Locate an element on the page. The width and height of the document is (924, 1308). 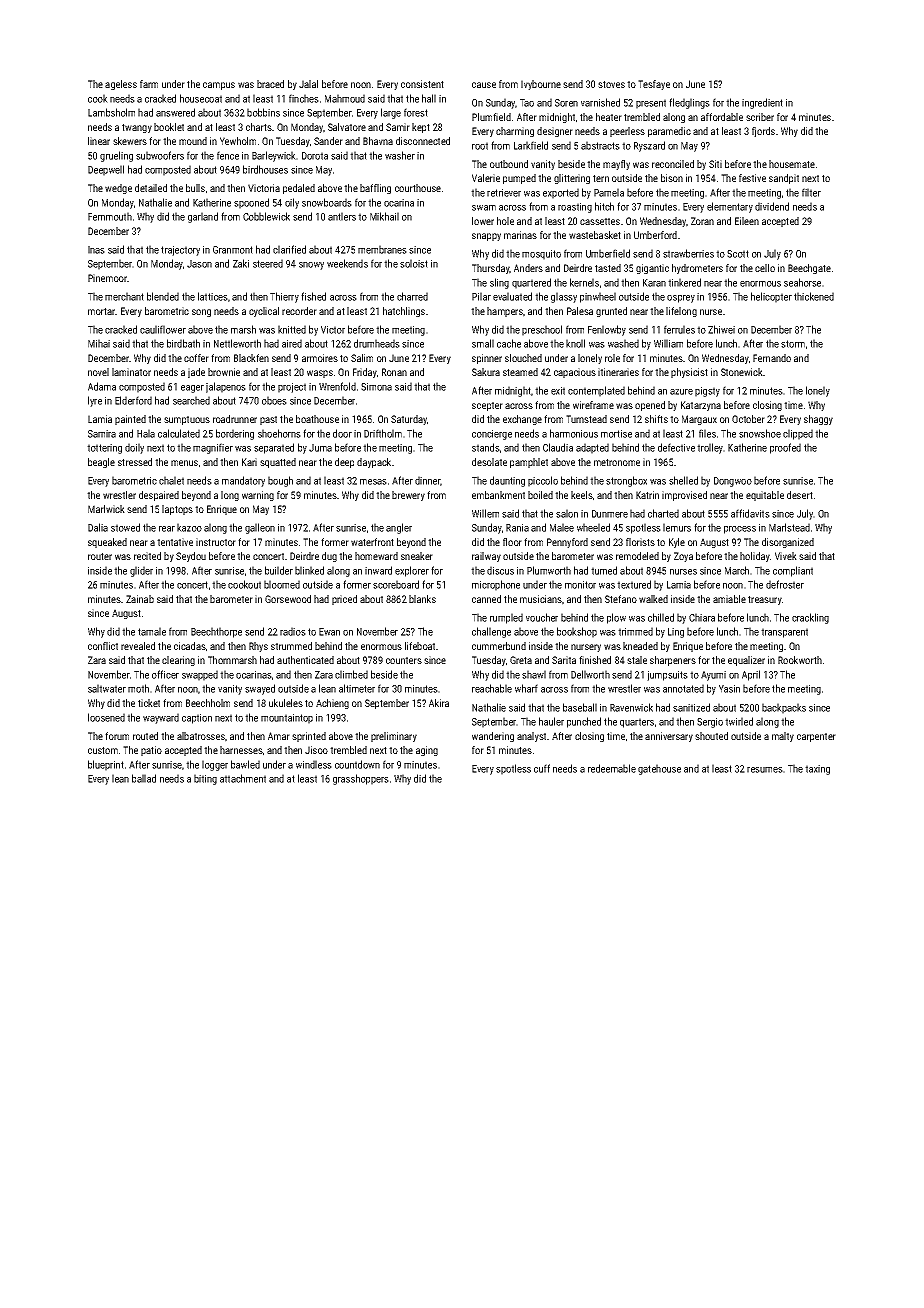
Ivybourne is located at coordinates (541, 85).
